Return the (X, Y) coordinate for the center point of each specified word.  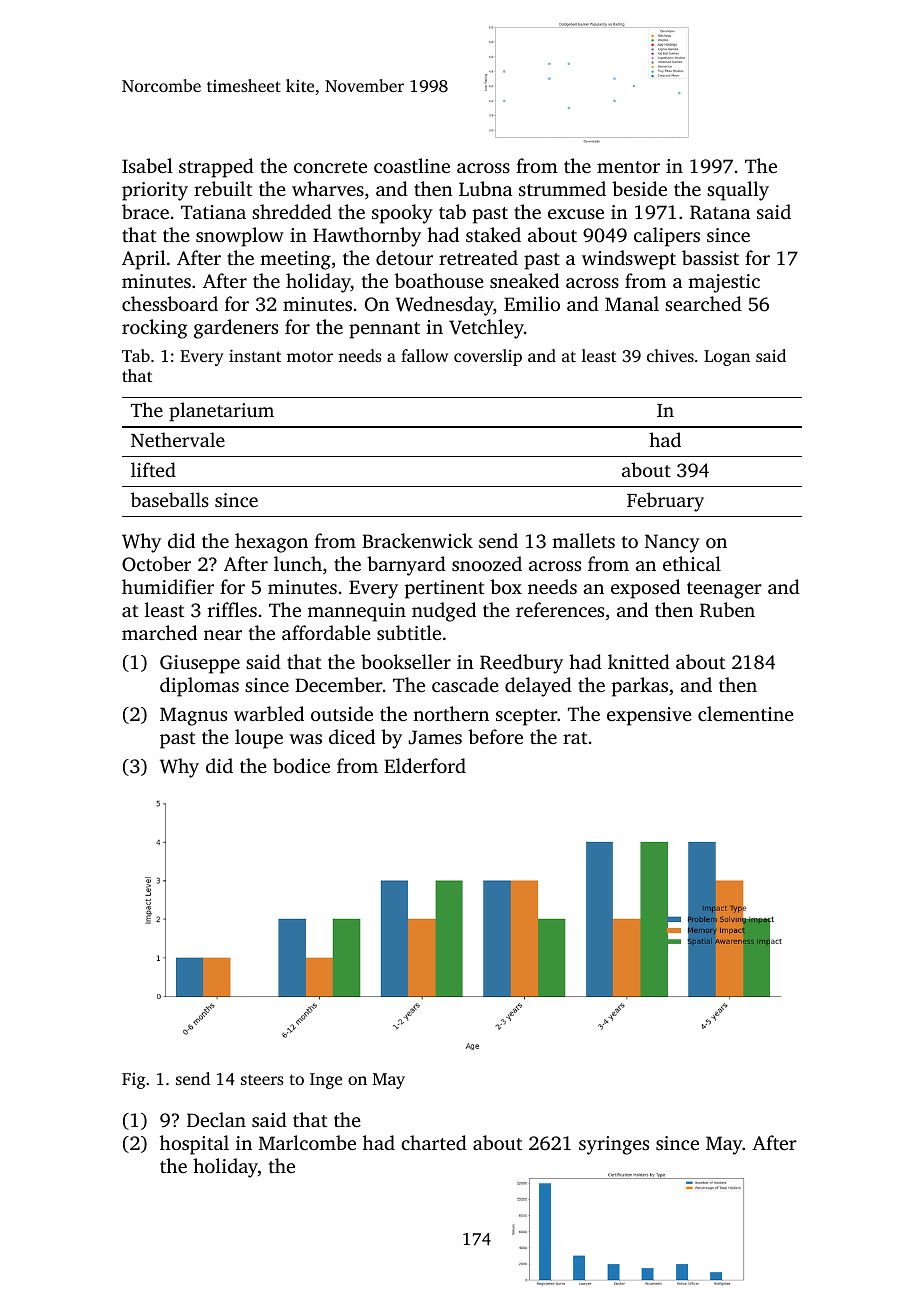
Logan (727, 358)
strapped (216, 168)
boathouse (439, 280)
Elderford (425, 765)
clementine (746, 713)
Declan (216, 1119)
